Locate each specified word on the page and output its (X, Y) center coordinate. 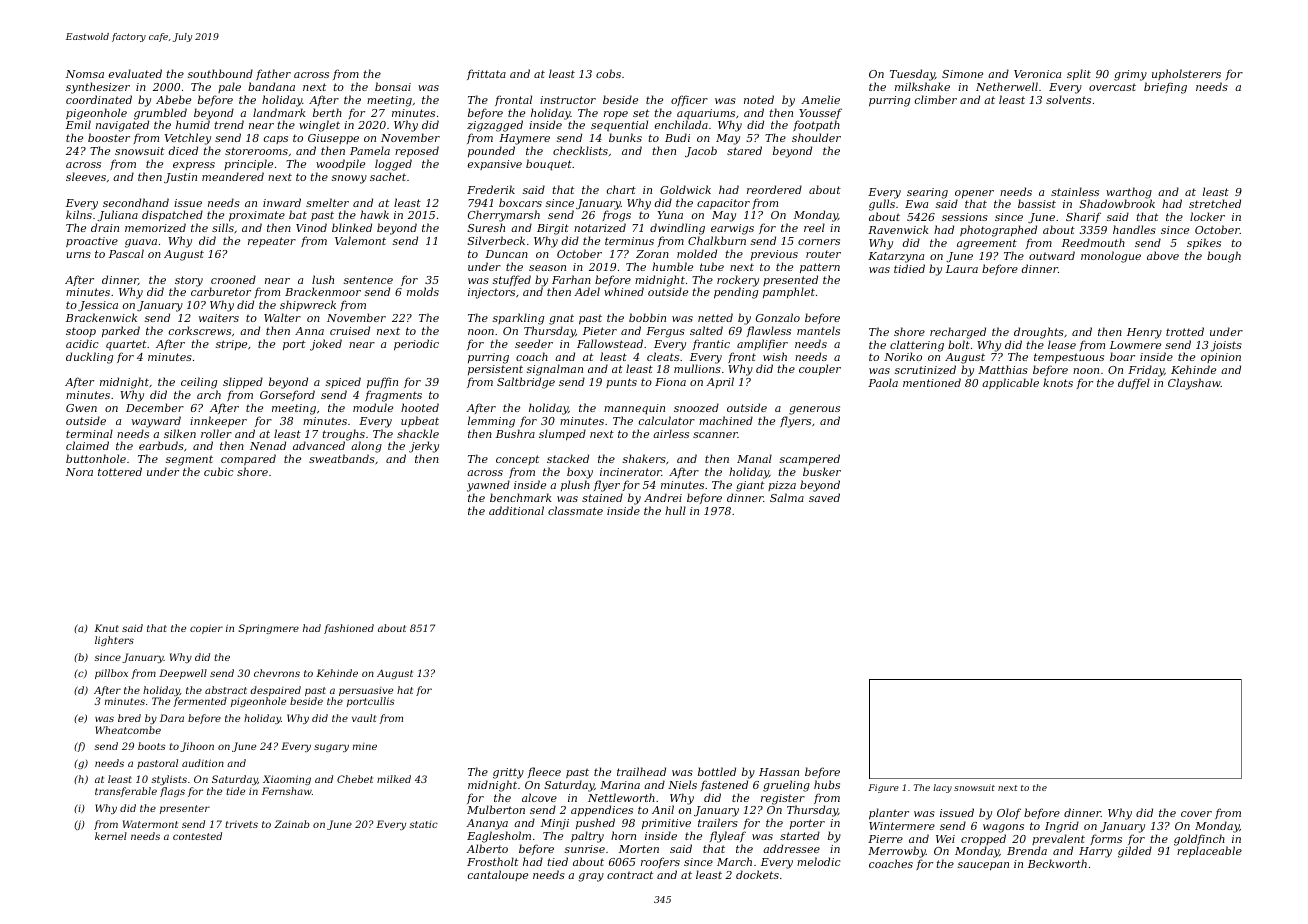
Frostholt (492, 861)
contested (197, 836)
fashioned (349, 629)
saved (824, 497)
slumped (562, 435)
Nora (79, 472)
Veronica (1037, 74)
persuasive (366, 691)
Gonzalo (778, 317)
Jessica (98, 306)
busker (822, 471)
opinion (1221, 358)
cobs (608, 73)
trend (229, 125)
